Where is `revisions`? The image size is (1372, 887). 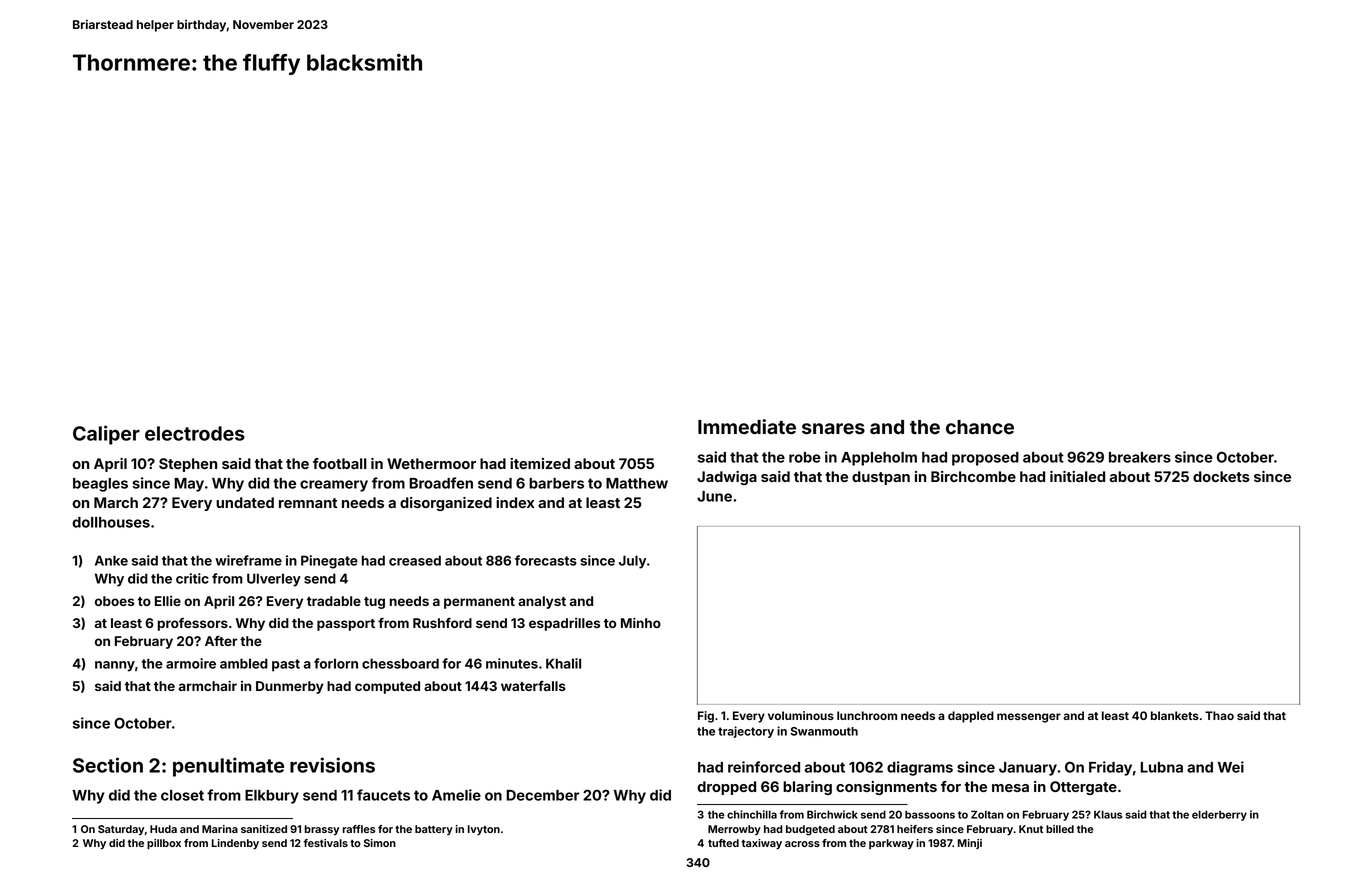 revisions is located at coordinates (332, 765).
